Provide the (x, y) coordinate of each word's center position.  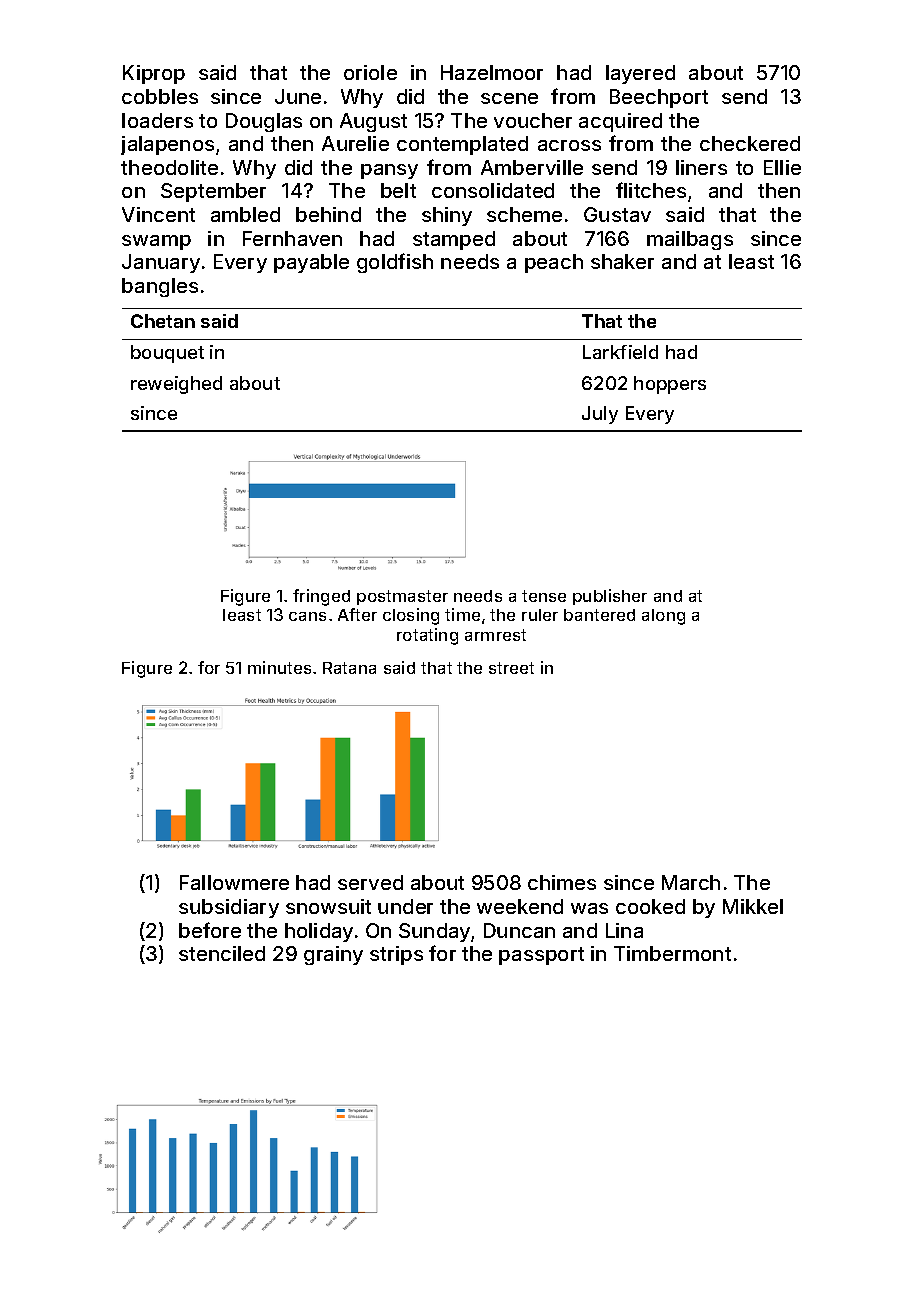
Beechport (659, 98)
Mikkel (753, 906)
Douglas (264, 122)
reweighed (176, 385)
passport (541, 956)
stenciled (222, 953)
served (370, 882)
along (663, 617)
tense (544, 596)
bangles (160, 287)
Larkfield (620, 352)
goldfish (395, 263)
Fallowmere (234, 882)
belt (398, 190)
